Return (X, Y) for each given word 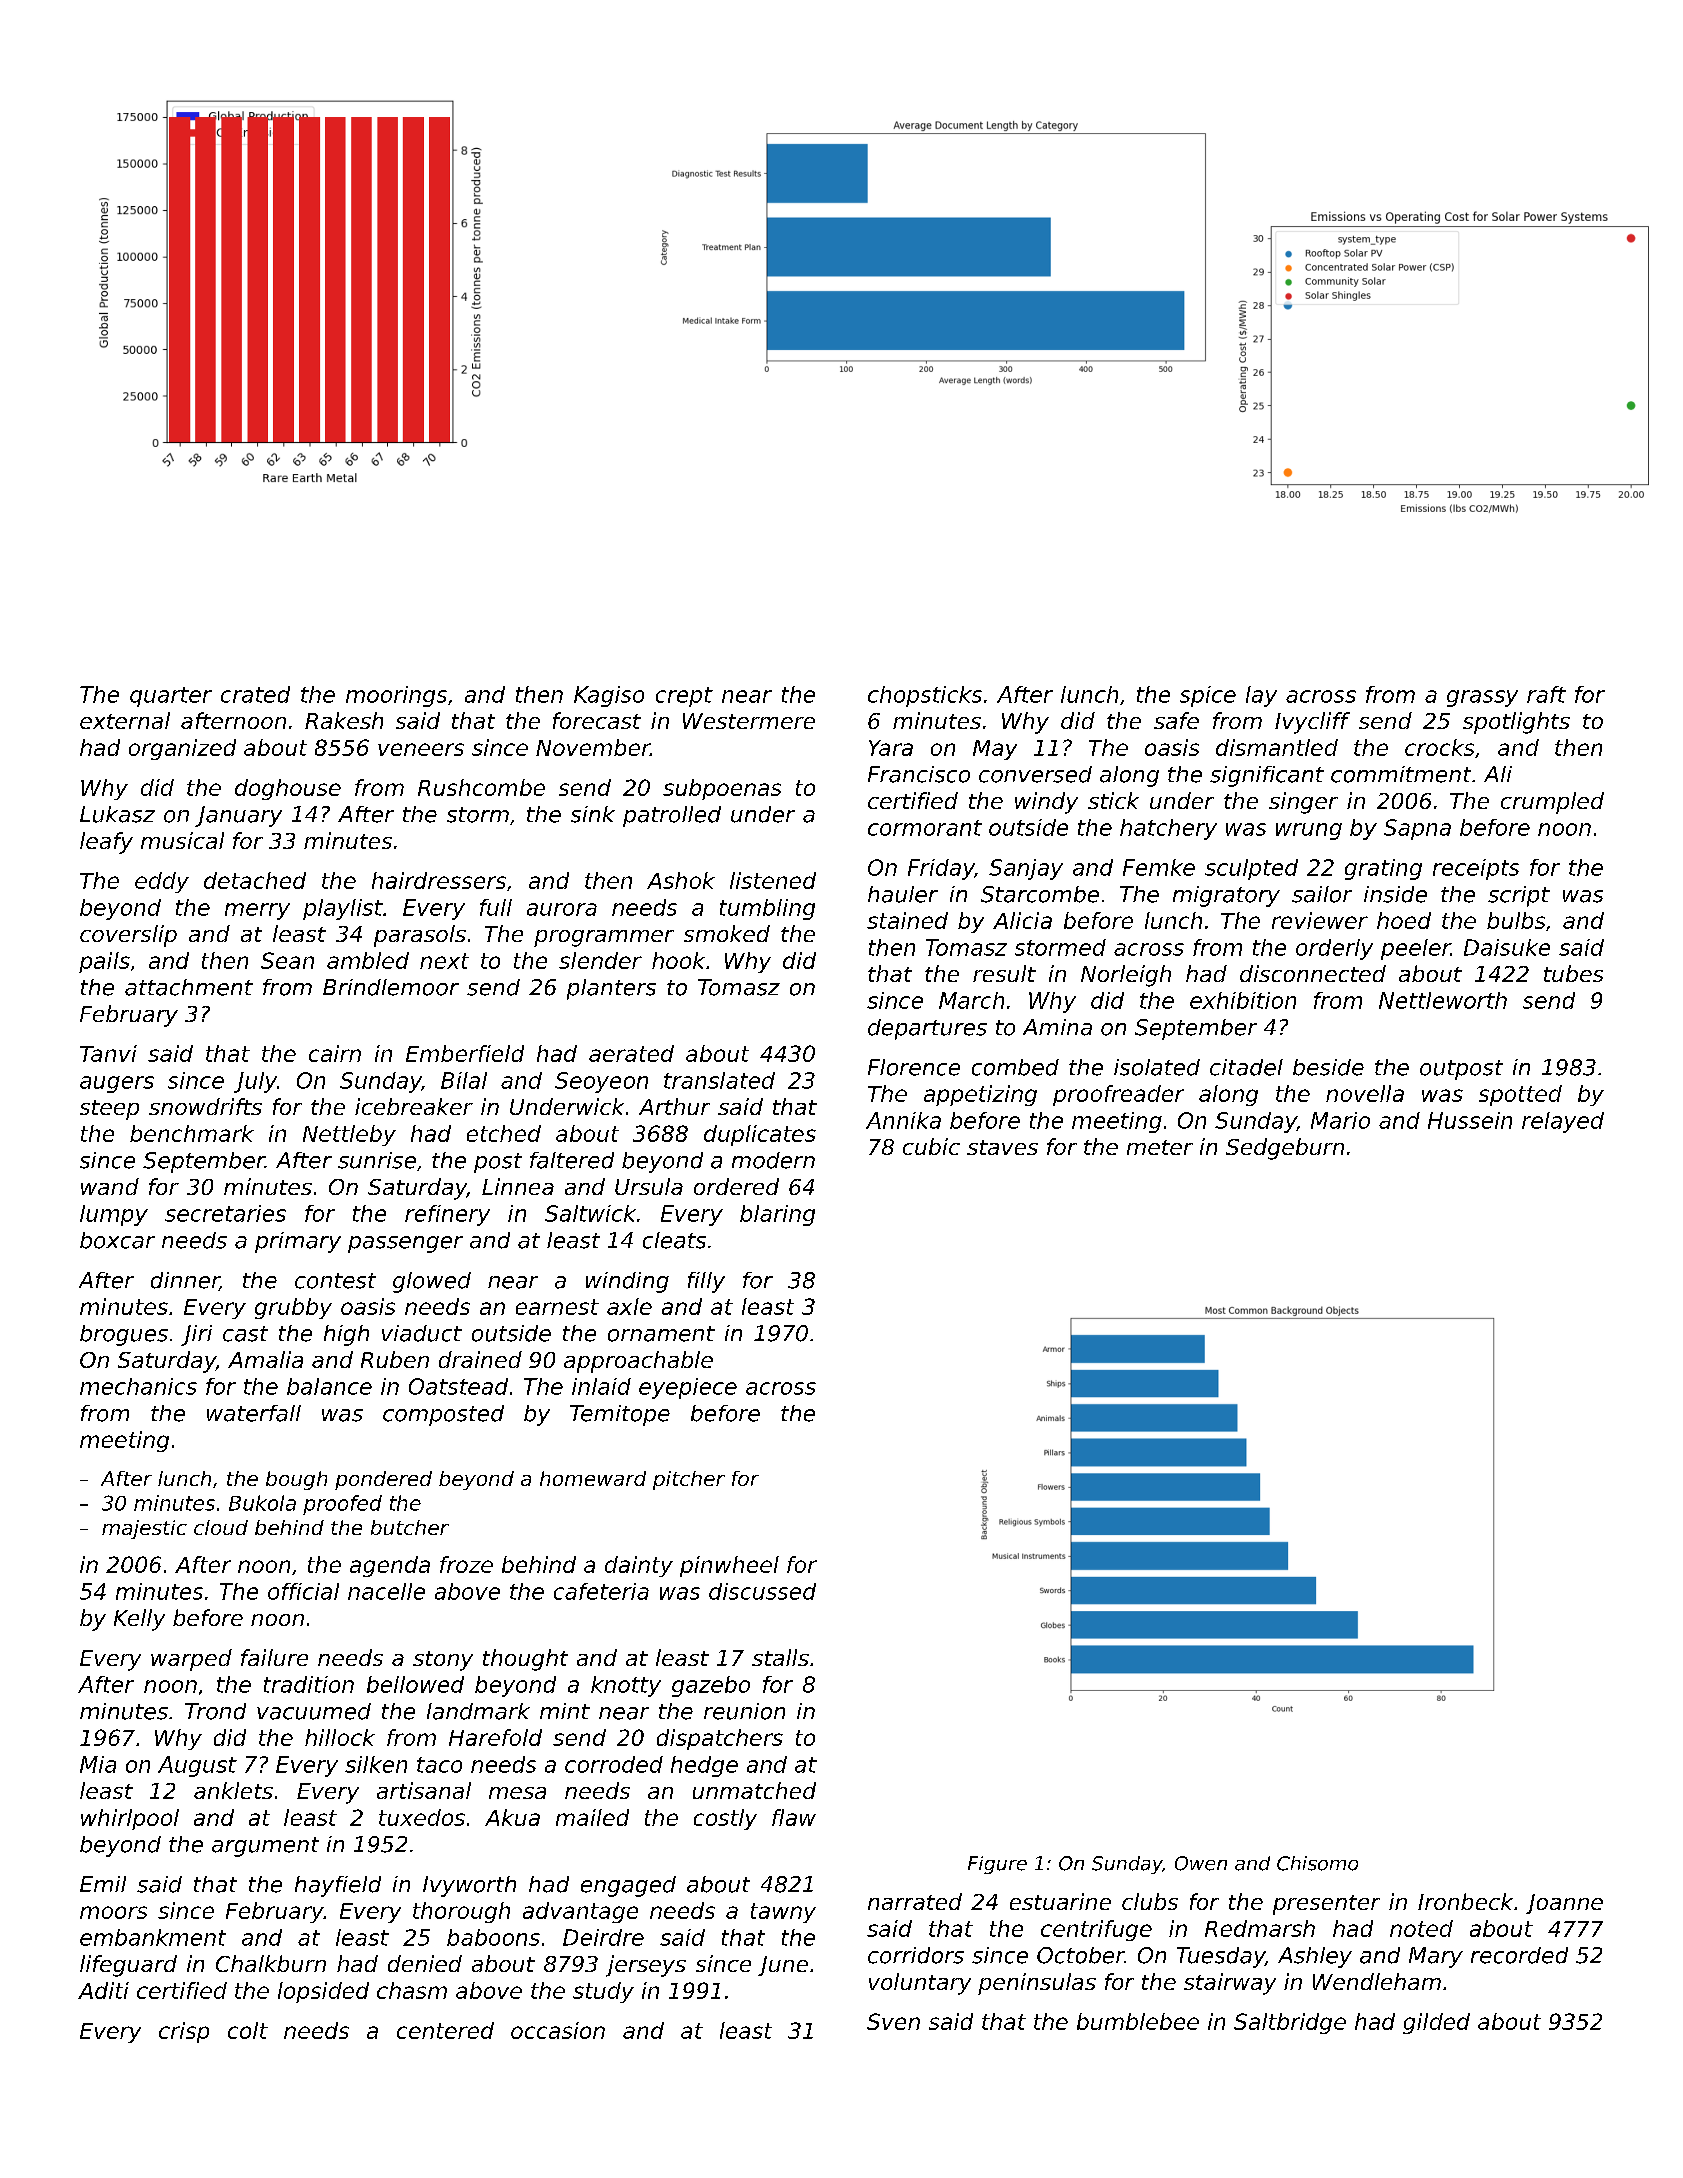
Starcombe (1040, 894)
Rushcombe (481, 787)
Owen (1201, 1863)
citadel (1246, 1067)
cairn (335, 1053)
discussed (762, 1591)
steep (109, 1110)
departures (927, 1029)
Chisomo (1317, 1863)
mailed (592, 1817)
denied (425, 1963)
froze (466, 1564)
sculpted (1251, 869)
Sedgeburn (1285, 1149)
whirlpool (130, 1819)
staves (1002, 1147)
